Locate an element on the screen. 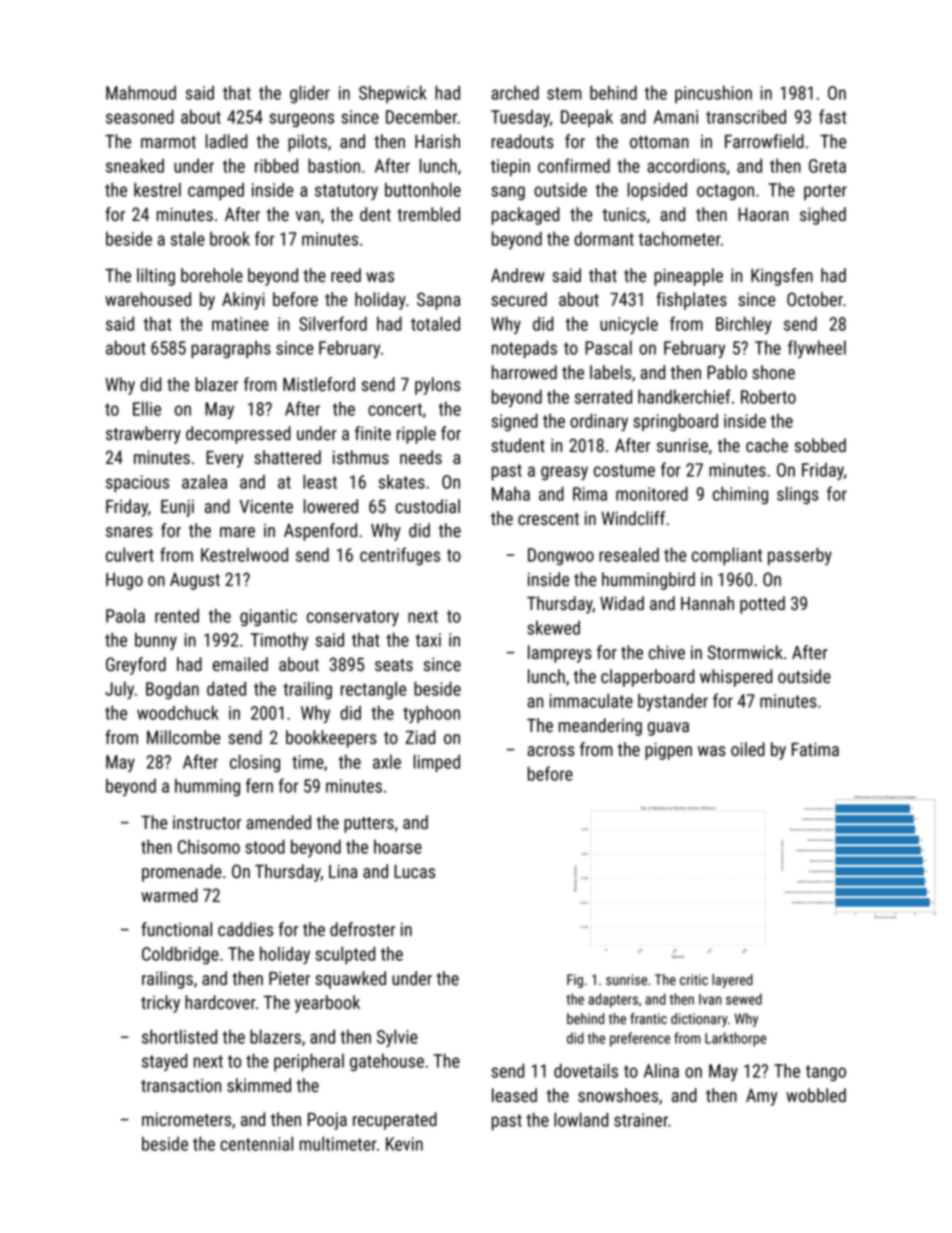 This screenshot has width=952, height=1233. strainer is located at coordinates (641, 1120).
